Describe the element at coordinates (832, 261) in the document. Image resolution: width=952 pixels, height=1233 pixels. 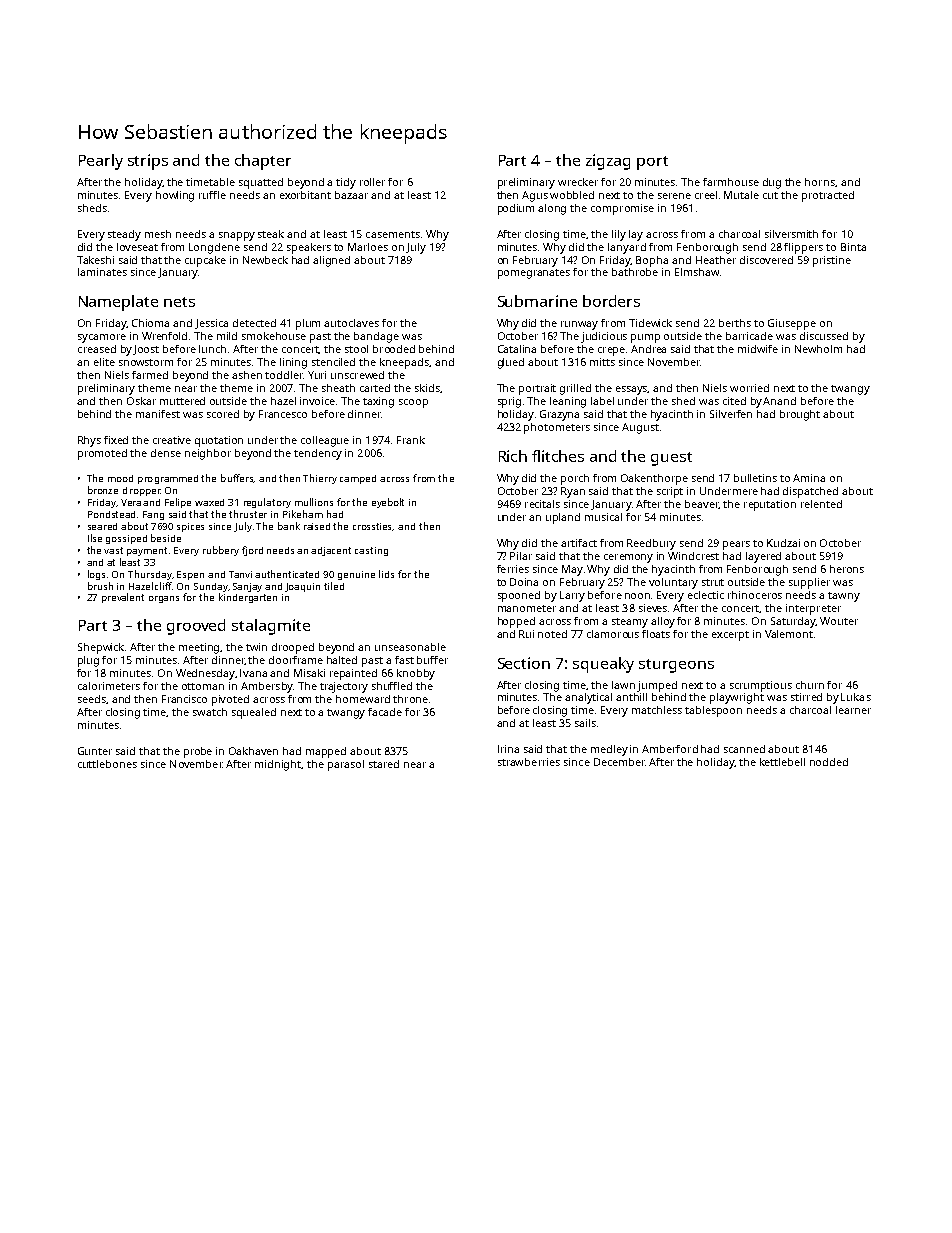
I see `pristine` at that location.
